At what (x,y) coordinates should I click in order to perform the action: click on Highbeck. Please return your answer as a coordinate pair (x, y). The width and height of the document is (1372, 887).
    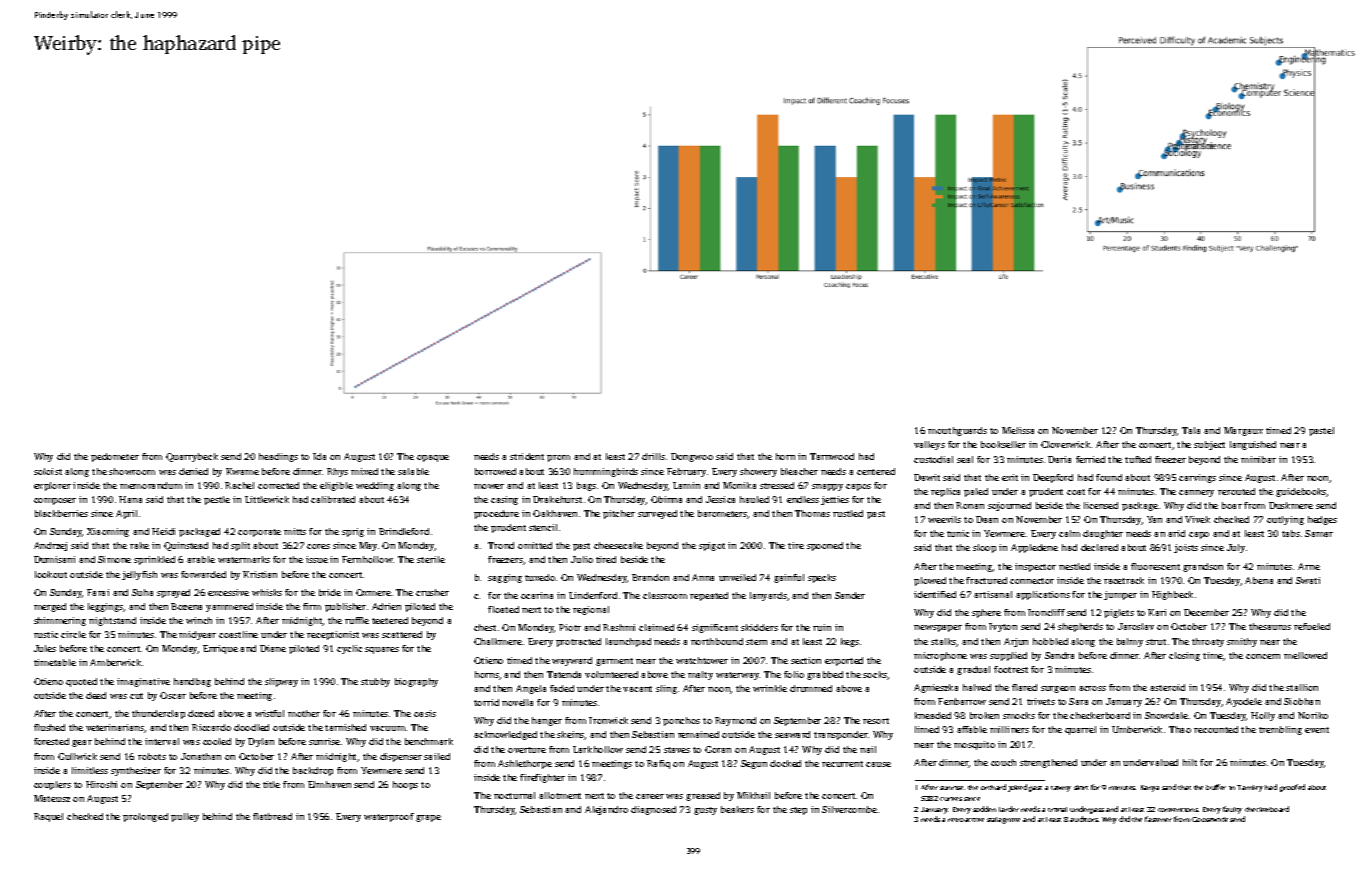
    Looking at the image, I should click on (1172, 595).
